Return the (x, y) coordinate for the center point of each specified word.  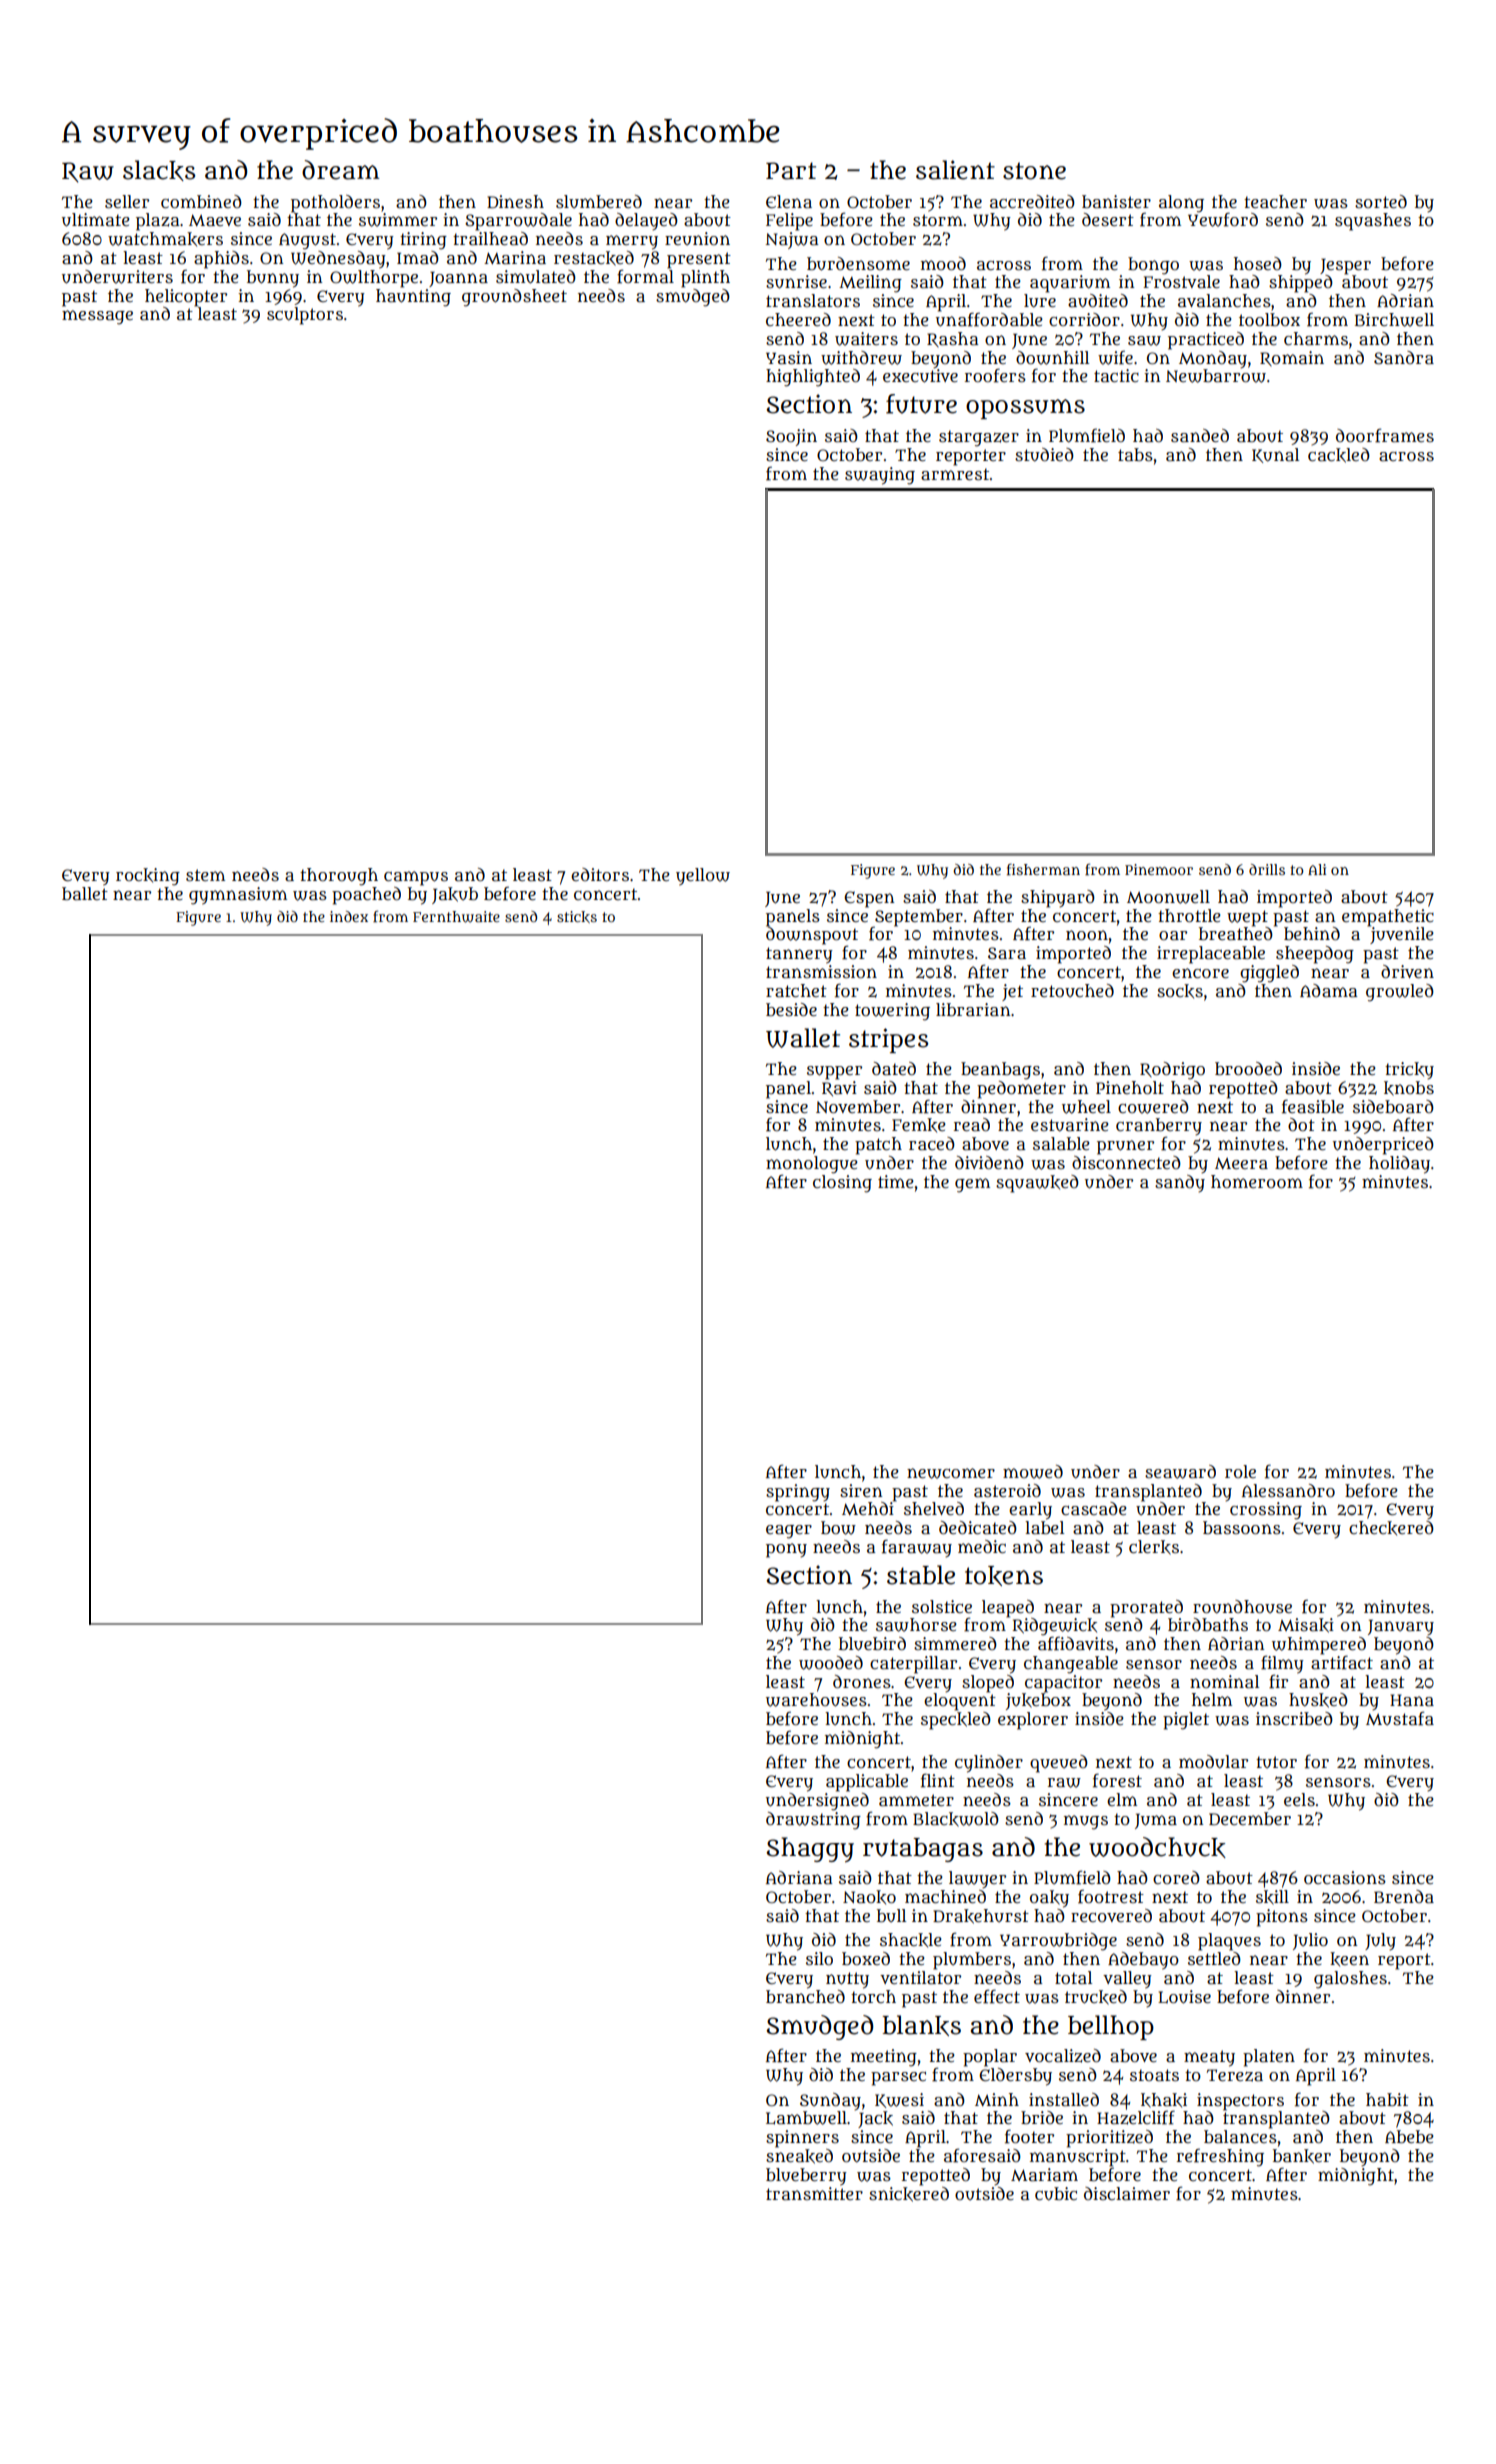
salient (955, 170)
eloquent (960, 1702)
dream (341, 170)
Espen (869, 899)
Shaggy (810, 1849)
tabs (1135, 454)
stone (1034, 171)
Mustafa (1400, 1718)
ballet (85, 893)
